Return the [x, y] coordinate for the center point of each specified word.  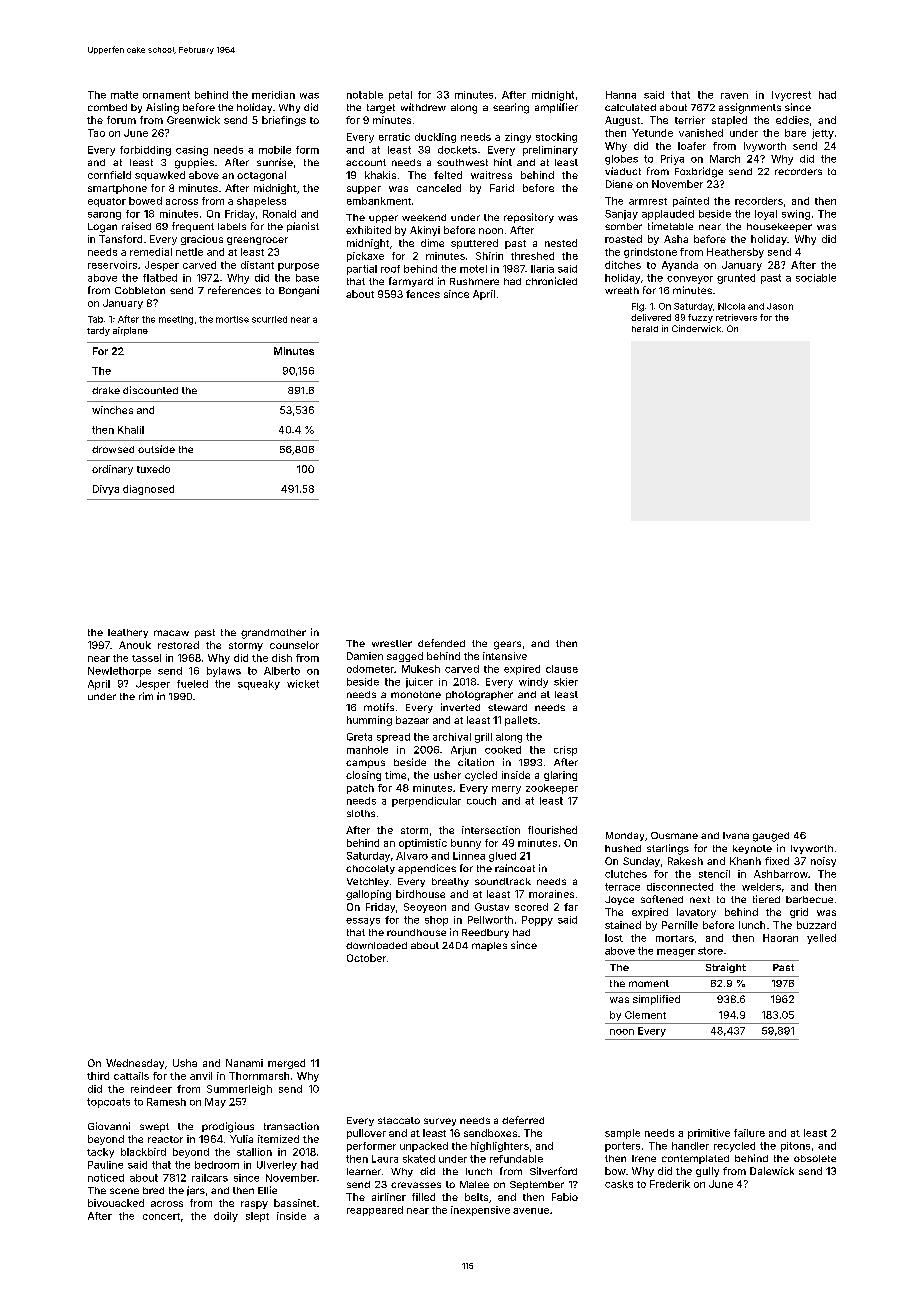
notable [365, 95]
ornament [166, 95]
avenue [531, 1211]
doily [226, 1217]
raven [734, 96]
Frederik [670, 1184]
